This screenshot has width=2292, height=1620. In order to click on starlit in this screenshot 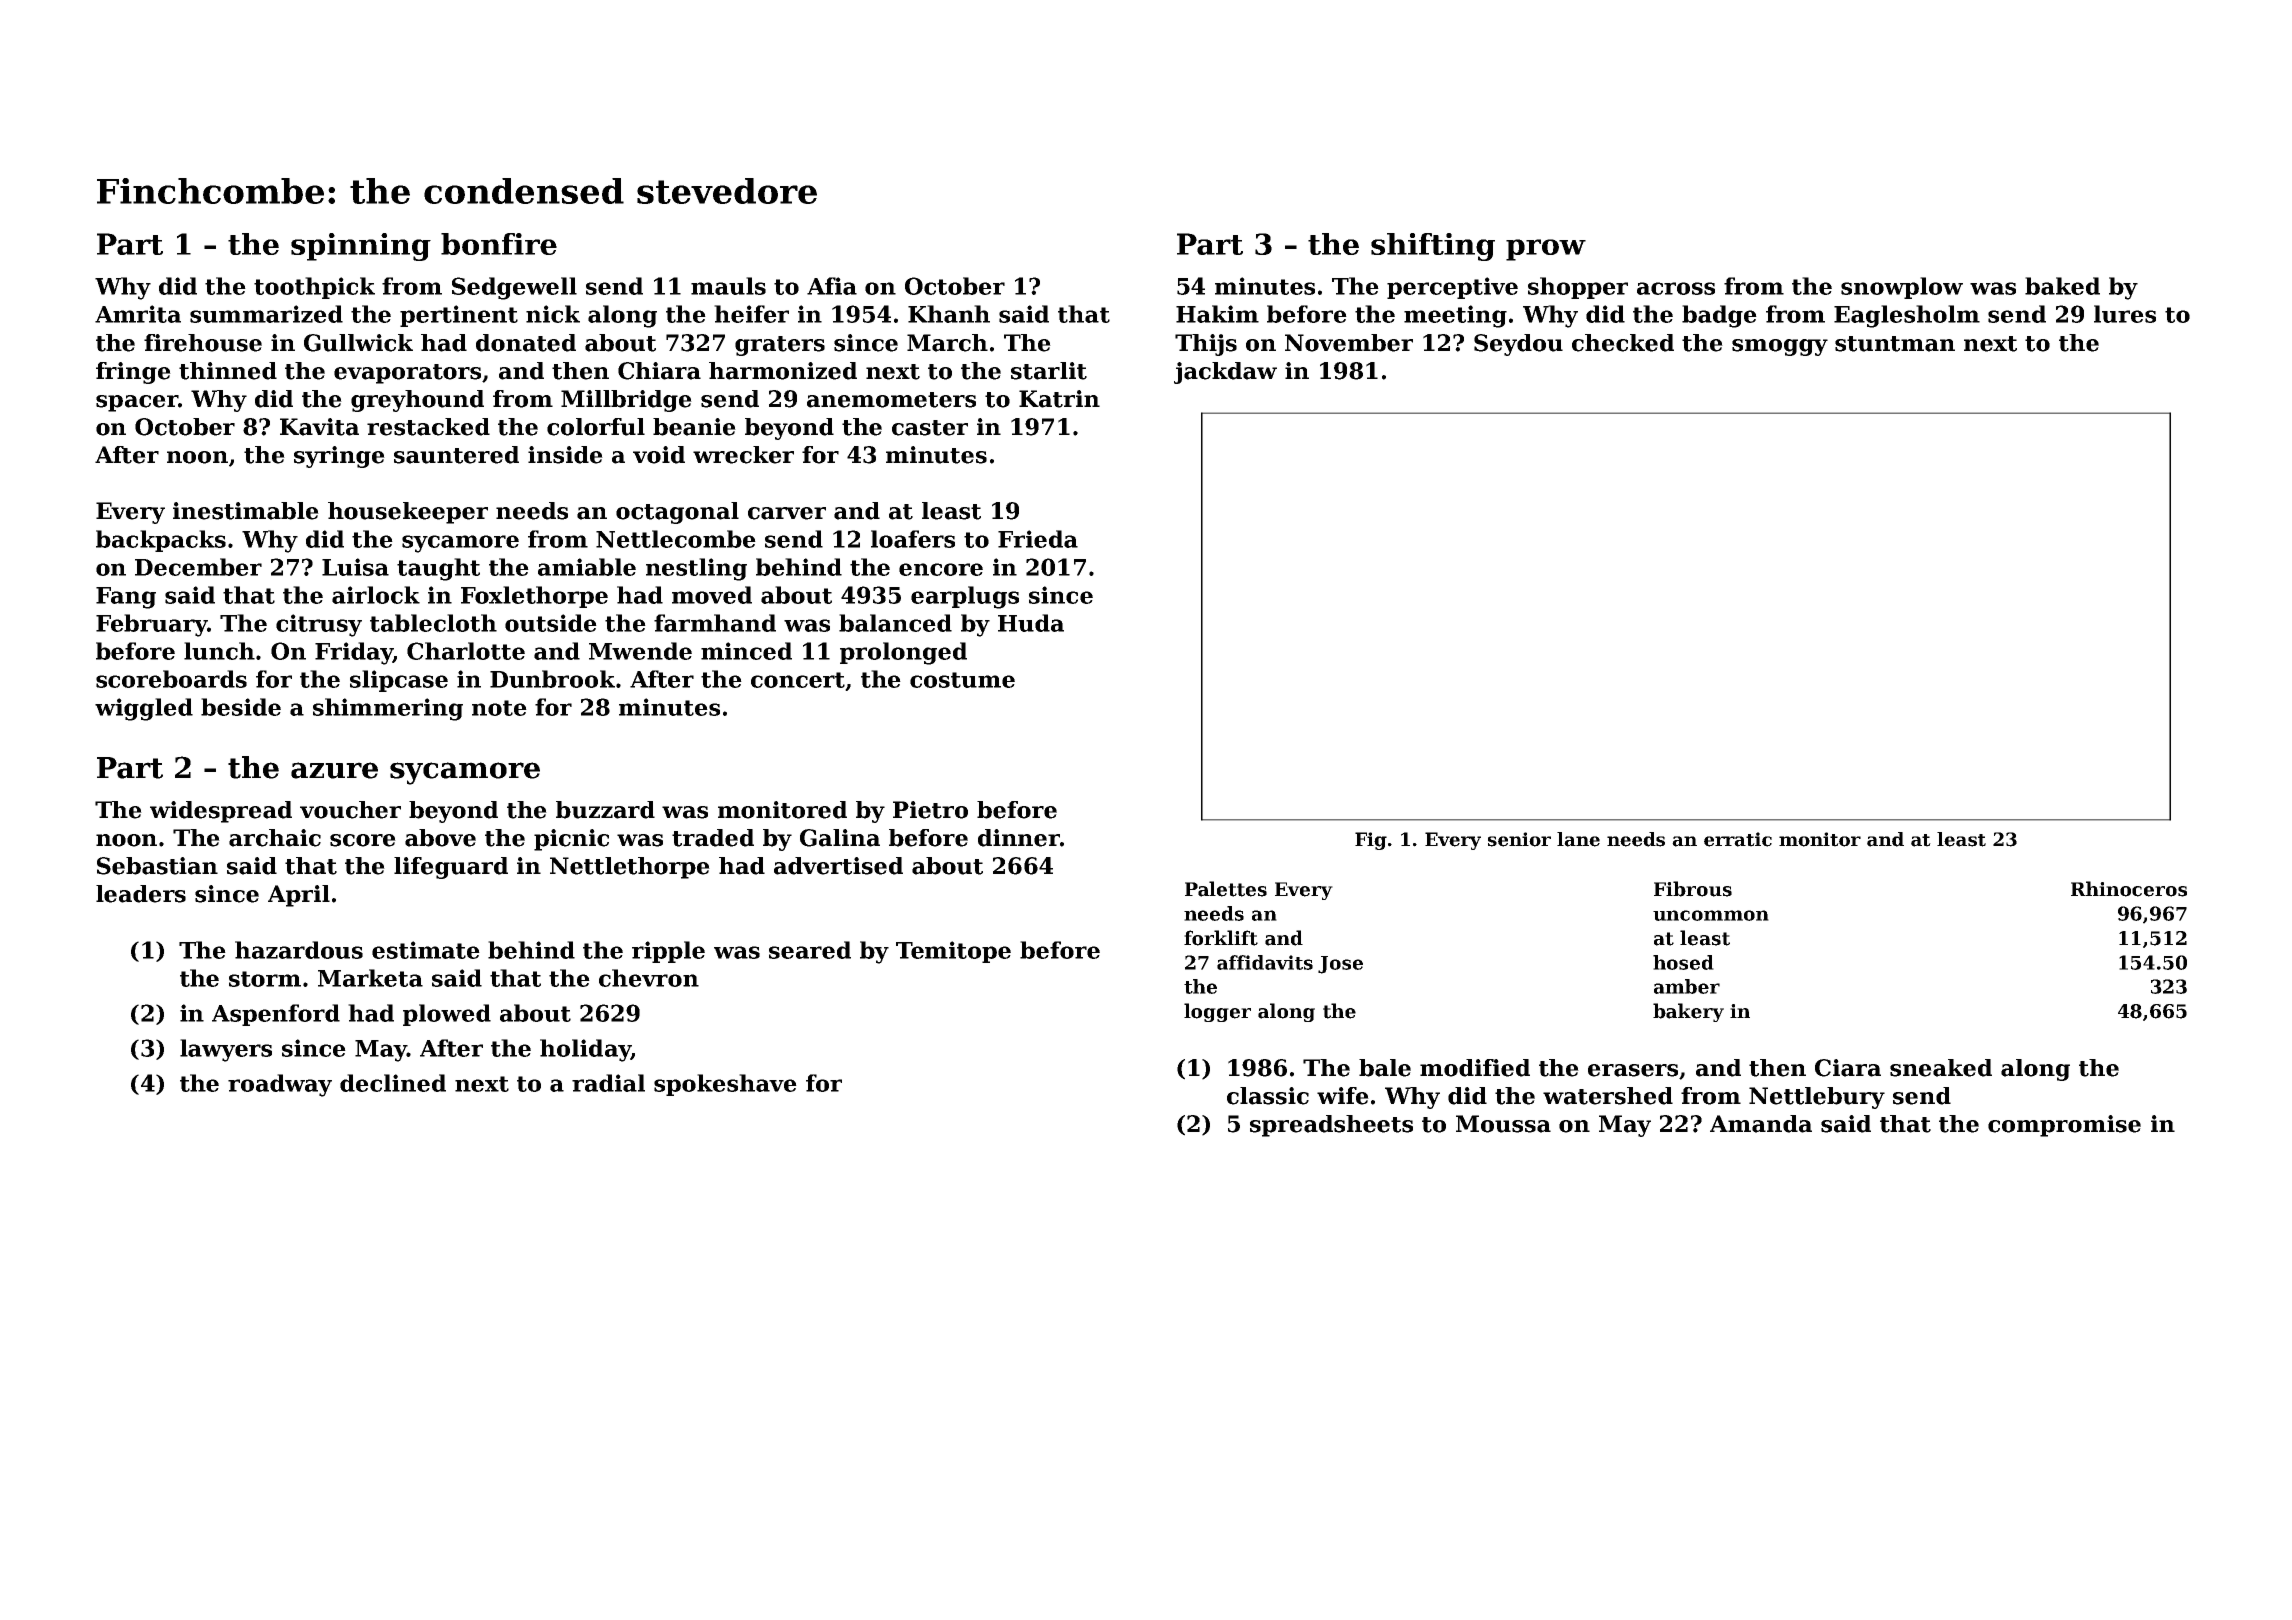, I will do `click(1049, 371)`.
